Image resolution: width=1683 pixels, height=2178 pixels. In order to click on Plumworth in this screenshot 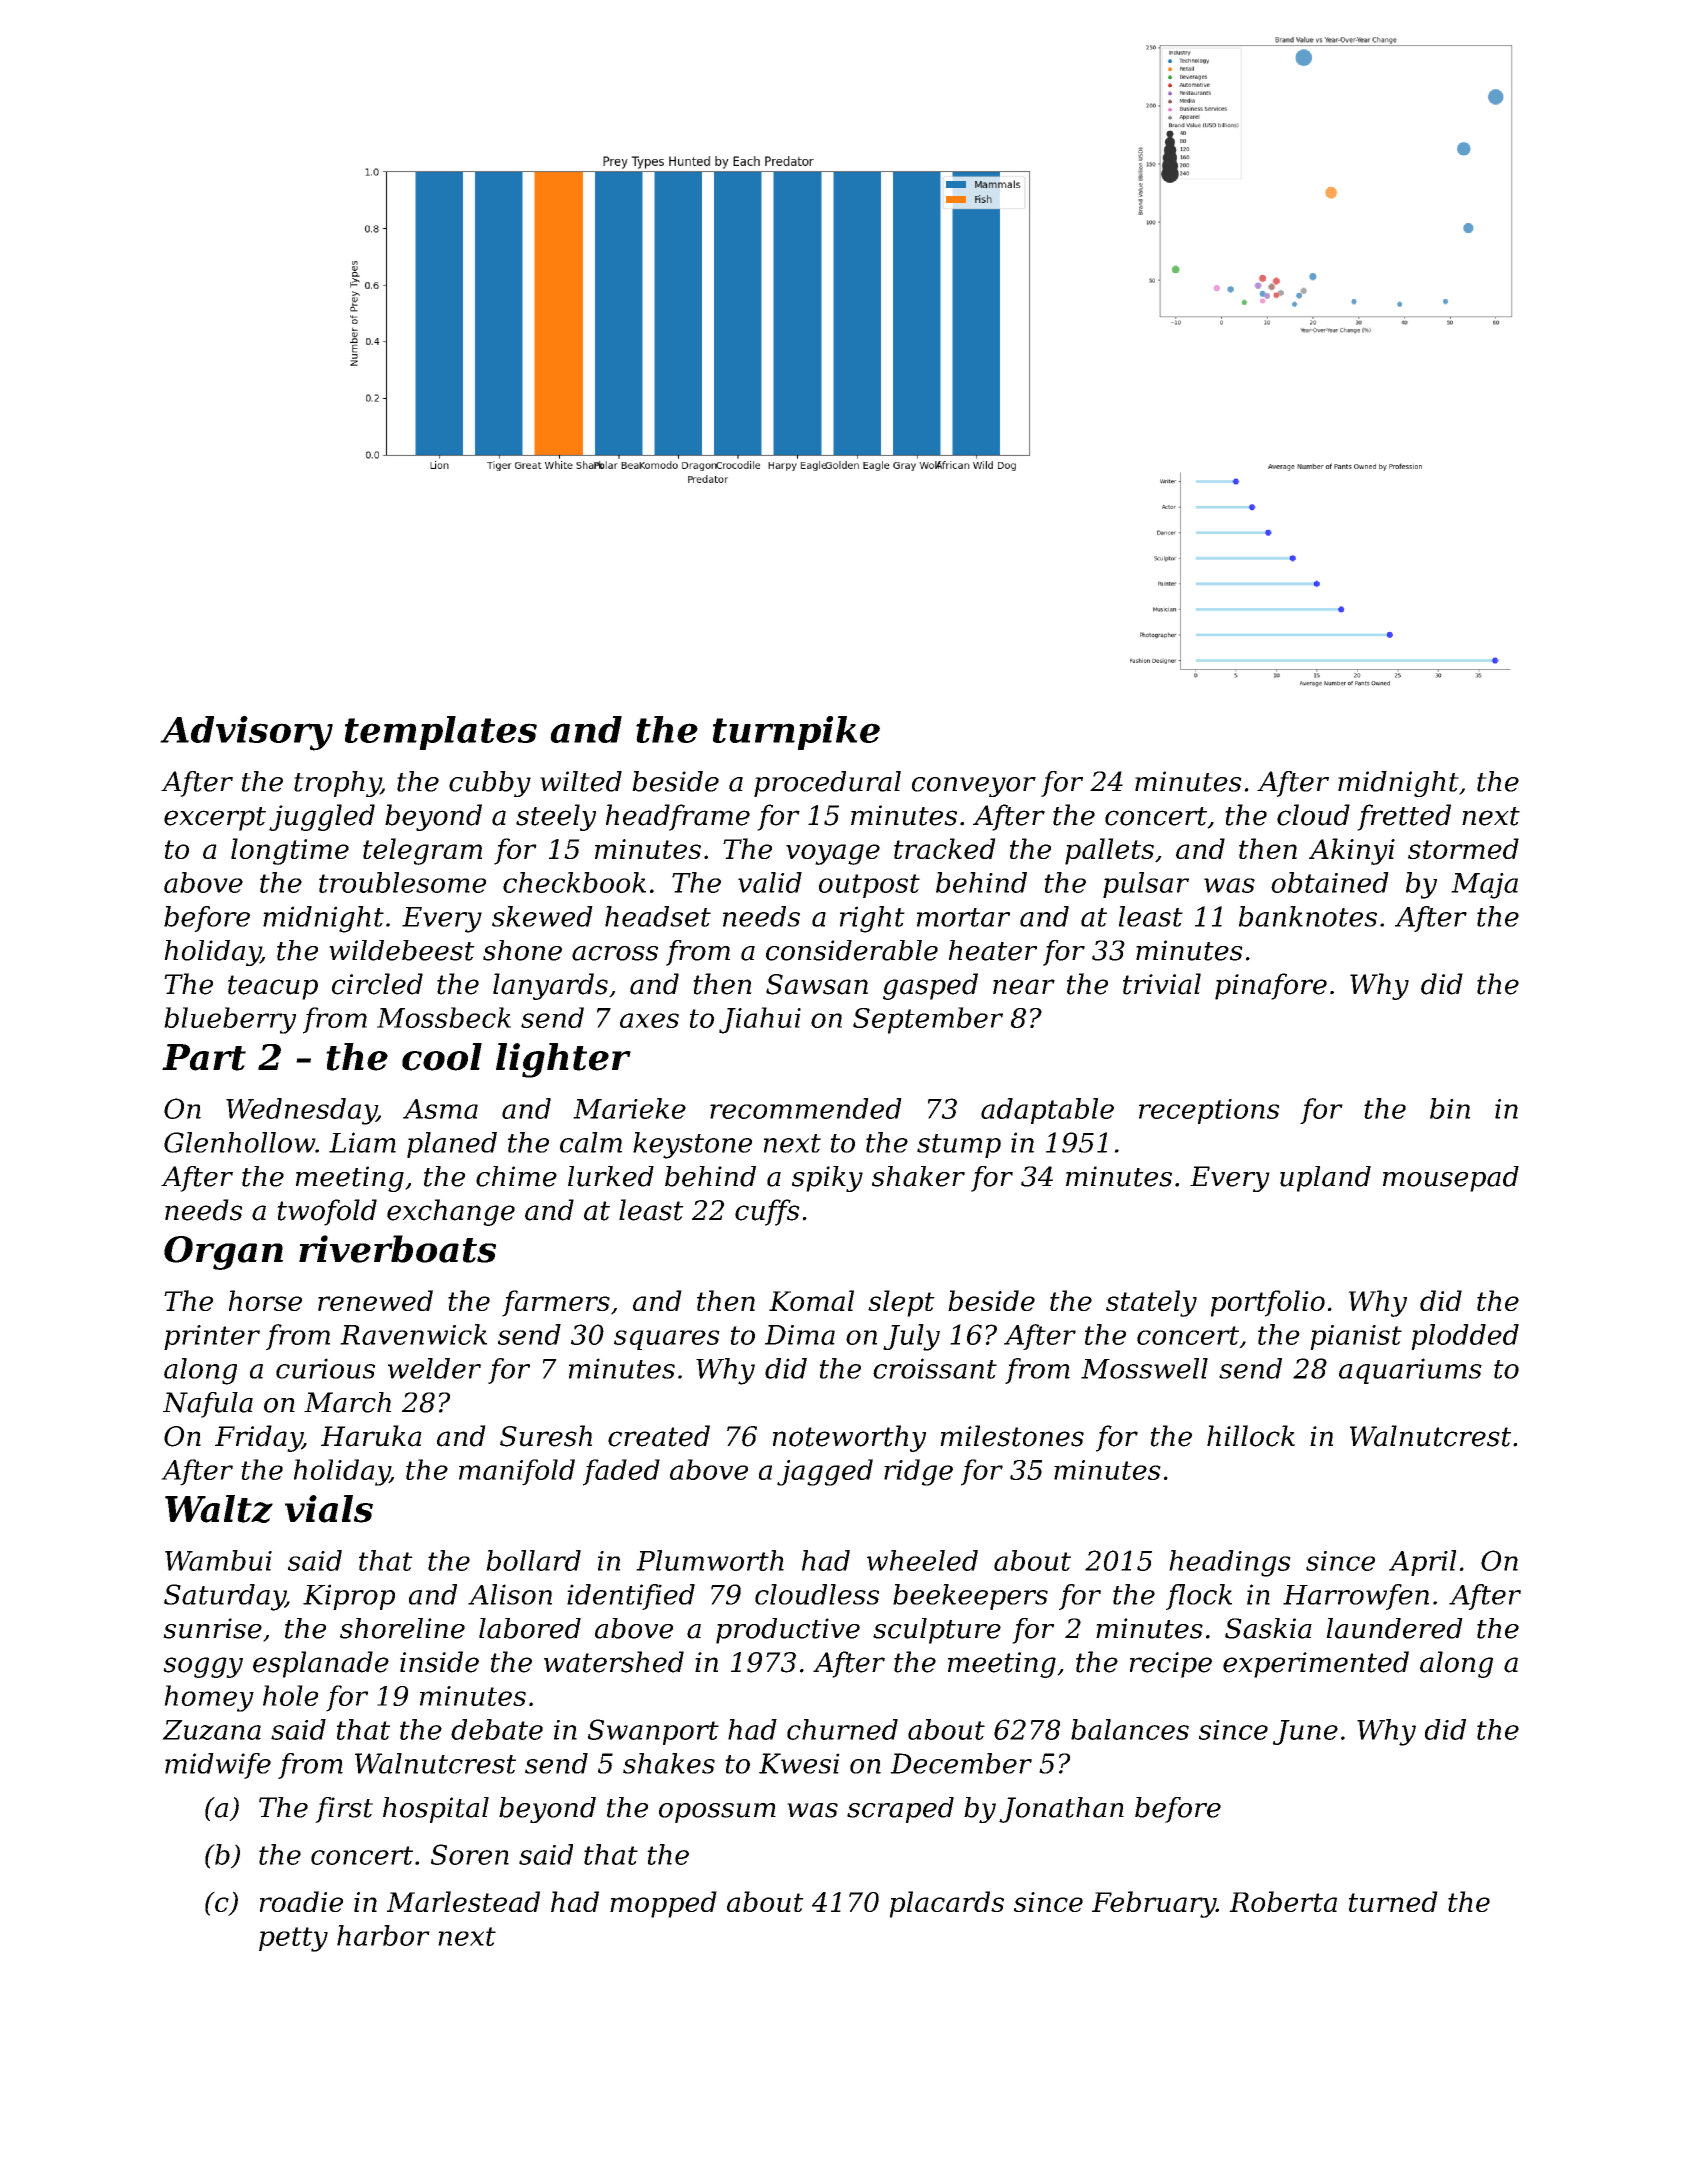, I will do `click(710, 1560)`.
